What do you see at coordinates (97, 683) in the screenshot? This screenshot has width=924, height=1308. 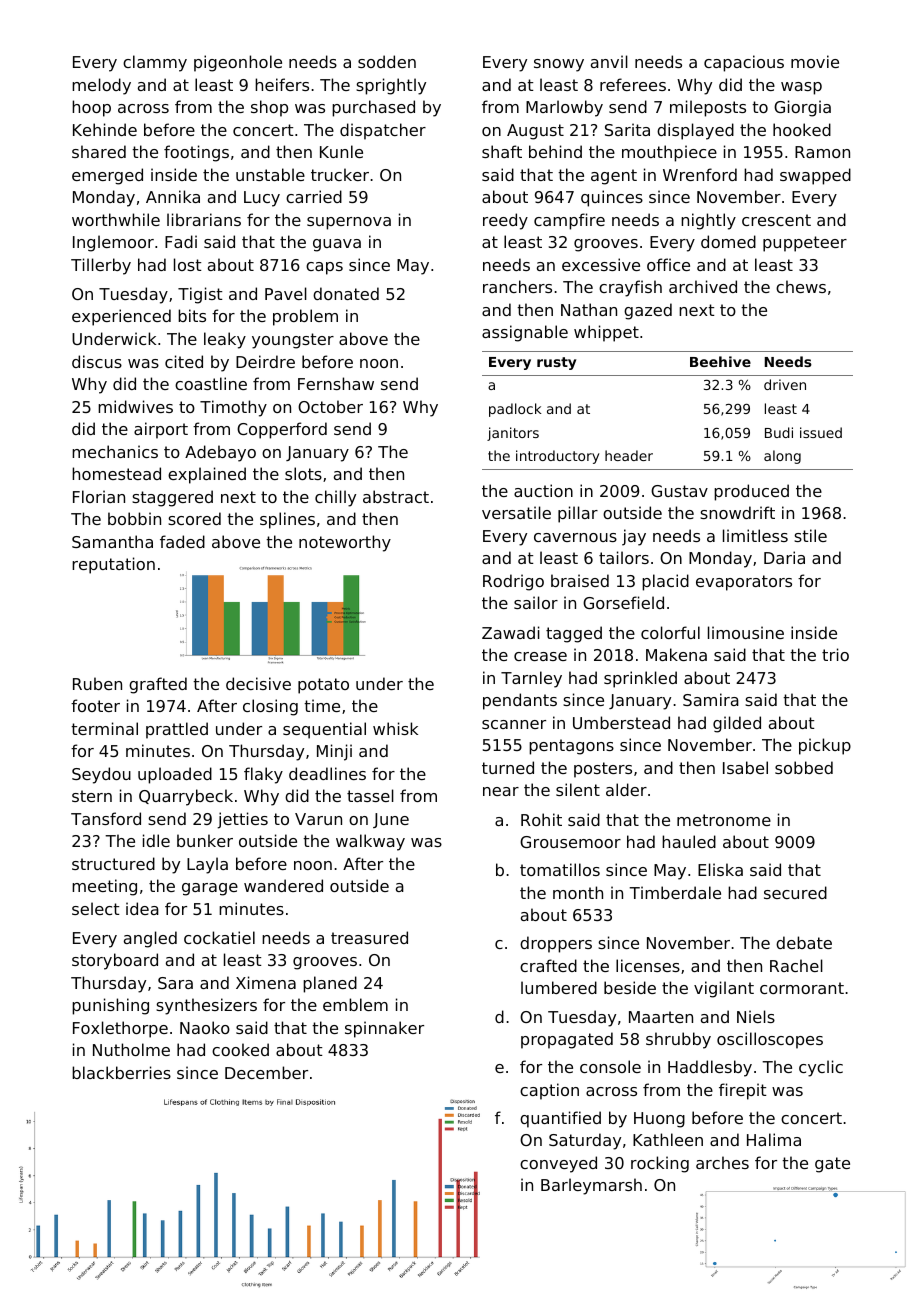 I see `Ruben` at bounding box center [97, 683].
